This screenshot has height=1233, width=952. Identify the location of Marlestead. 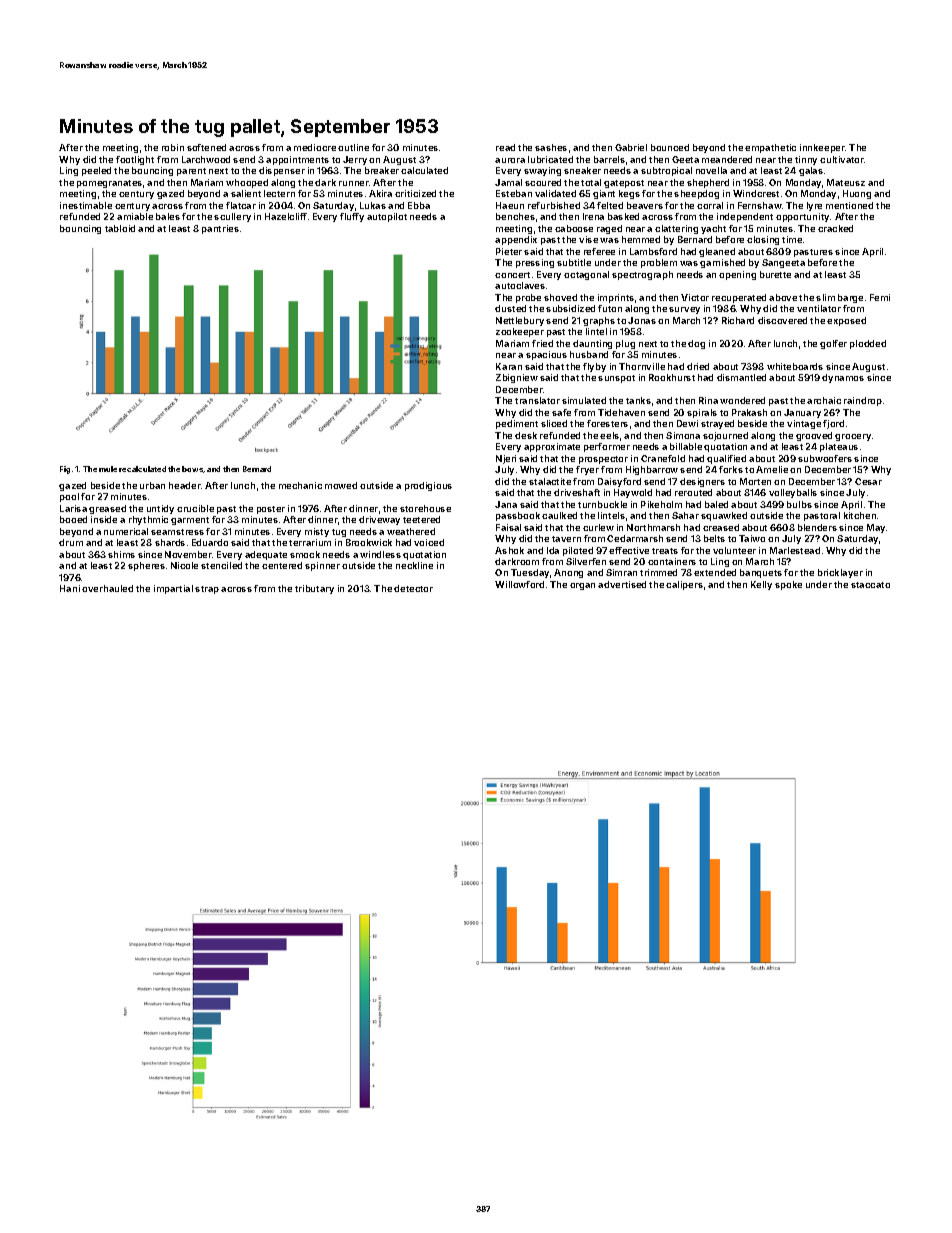
(795, 550).
